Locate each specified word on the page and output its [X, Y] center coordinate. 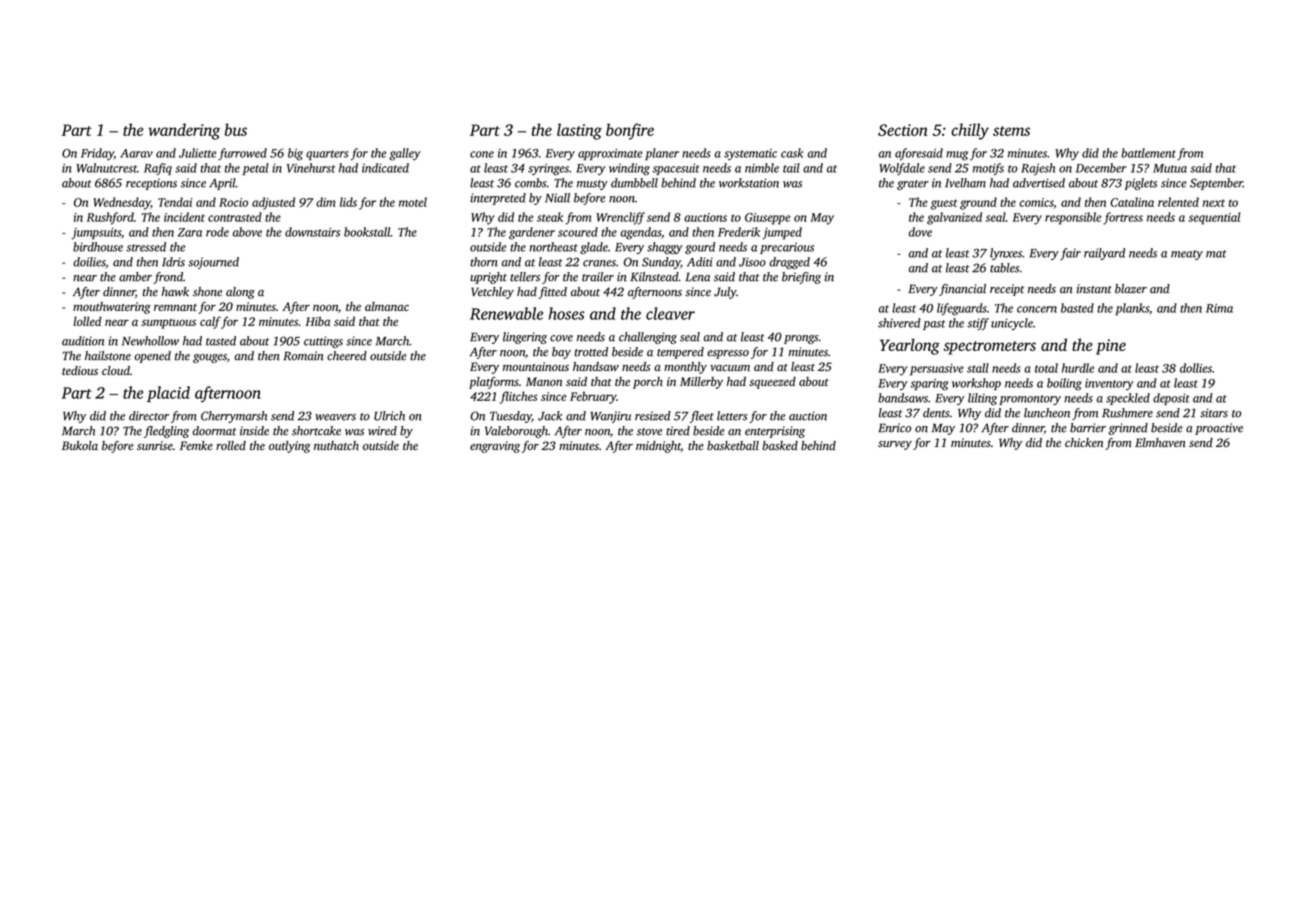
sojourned [213, 263]
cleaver [670, 313]
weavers [335, 417]
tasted [221, 341]
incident [184, 217]
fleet [702, 417]
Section [903, 130]
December [1101, 168]
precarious [787, 248]
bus [236, 129]
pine [1111, 347]
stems [1011, 131]
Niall [557, 198]
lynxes [1006, 254]
